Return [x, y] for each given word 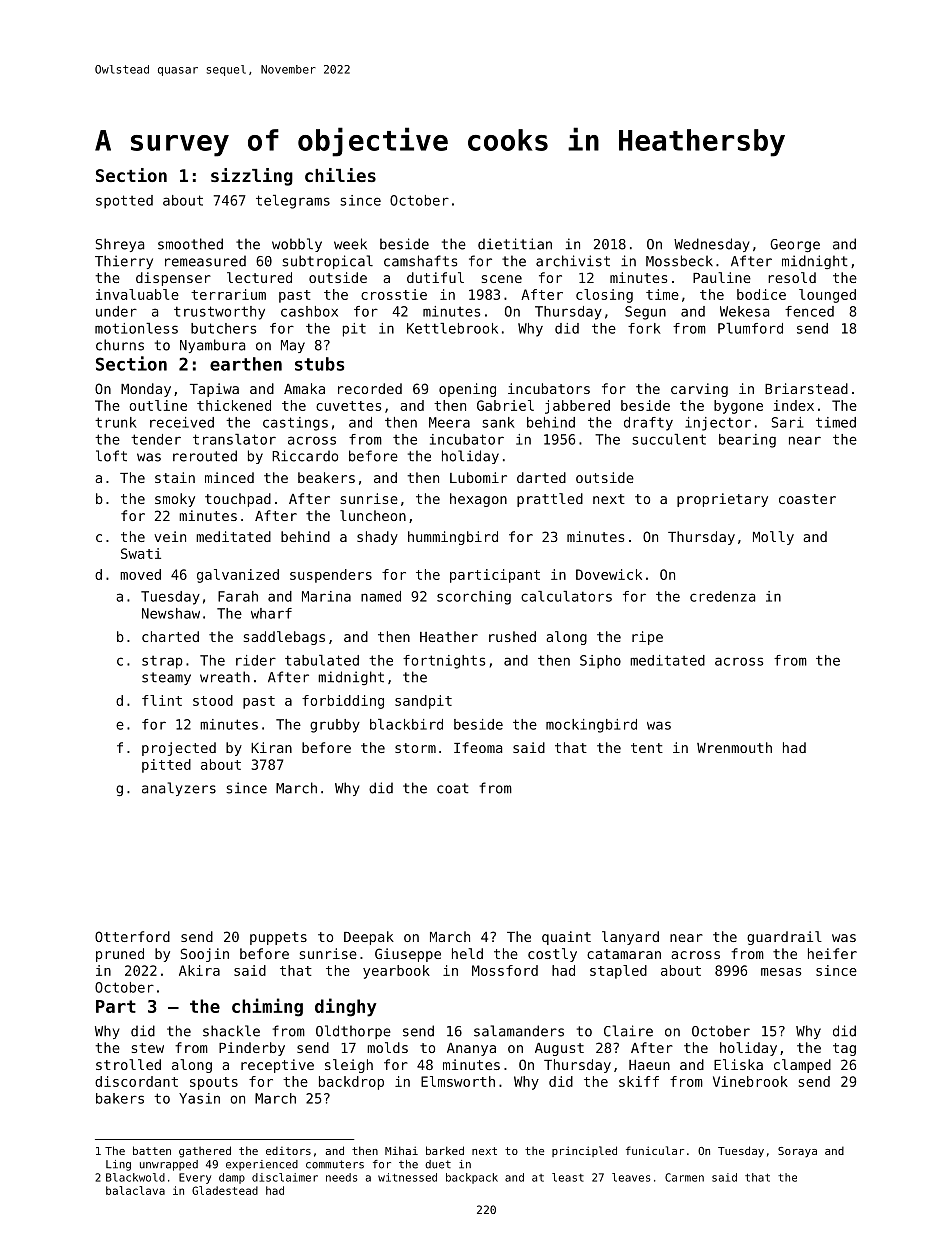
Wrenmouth [734, 747]
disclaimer [285, 1177]
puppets [278, 938]
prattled [550, 500]
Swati [141, 553]
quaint [566, 938]
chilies [340, 175]
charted [170, 636]
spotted [124, 202]
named [381, 596]
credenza [722, 596]
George [795, 245]
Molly [773, 538]
